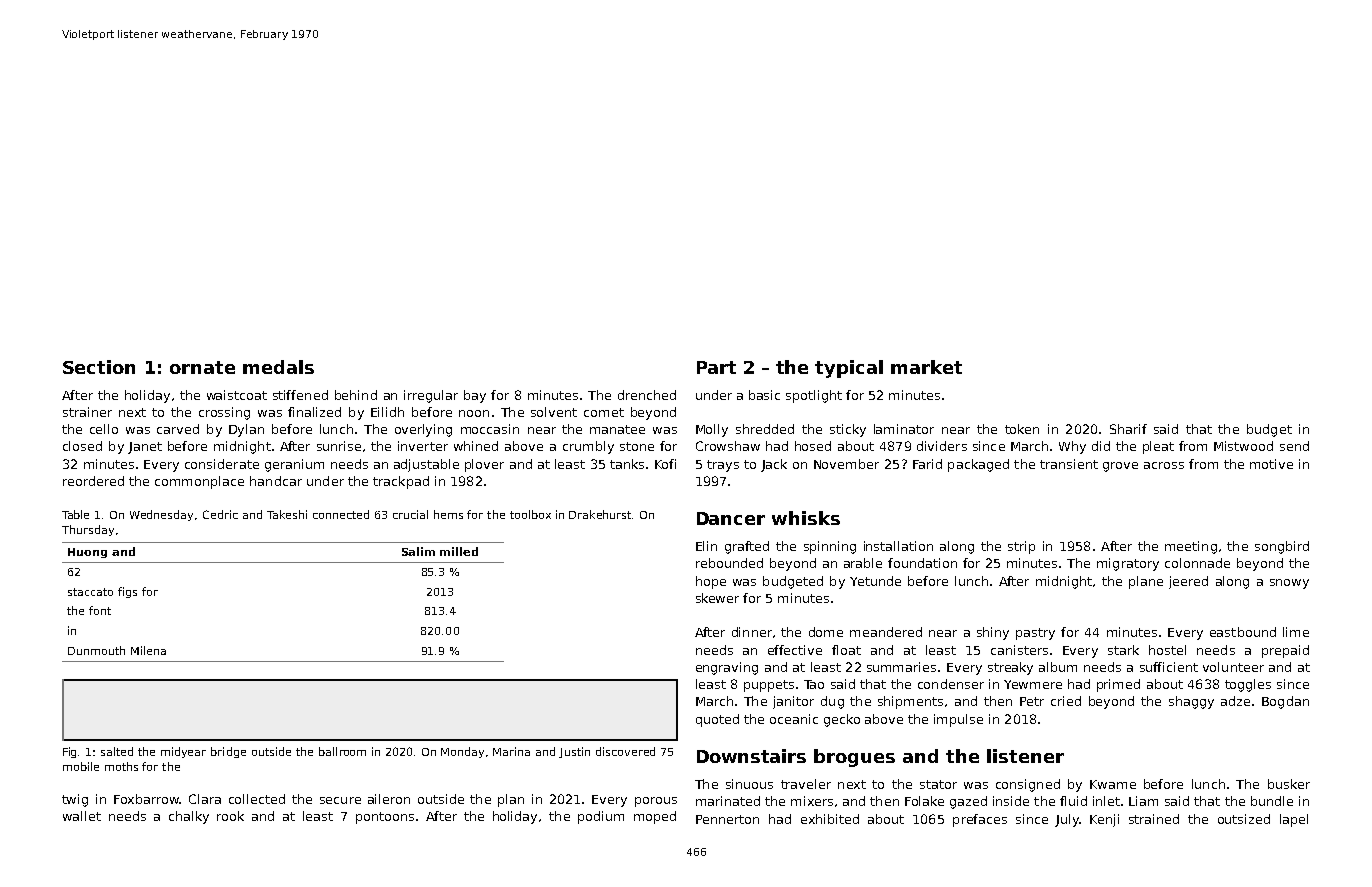 The height and width of the screenshot is (887, 1372). Describe the element at coordinates (1296, 632) in the screenshot. I see `lime` at that location.
